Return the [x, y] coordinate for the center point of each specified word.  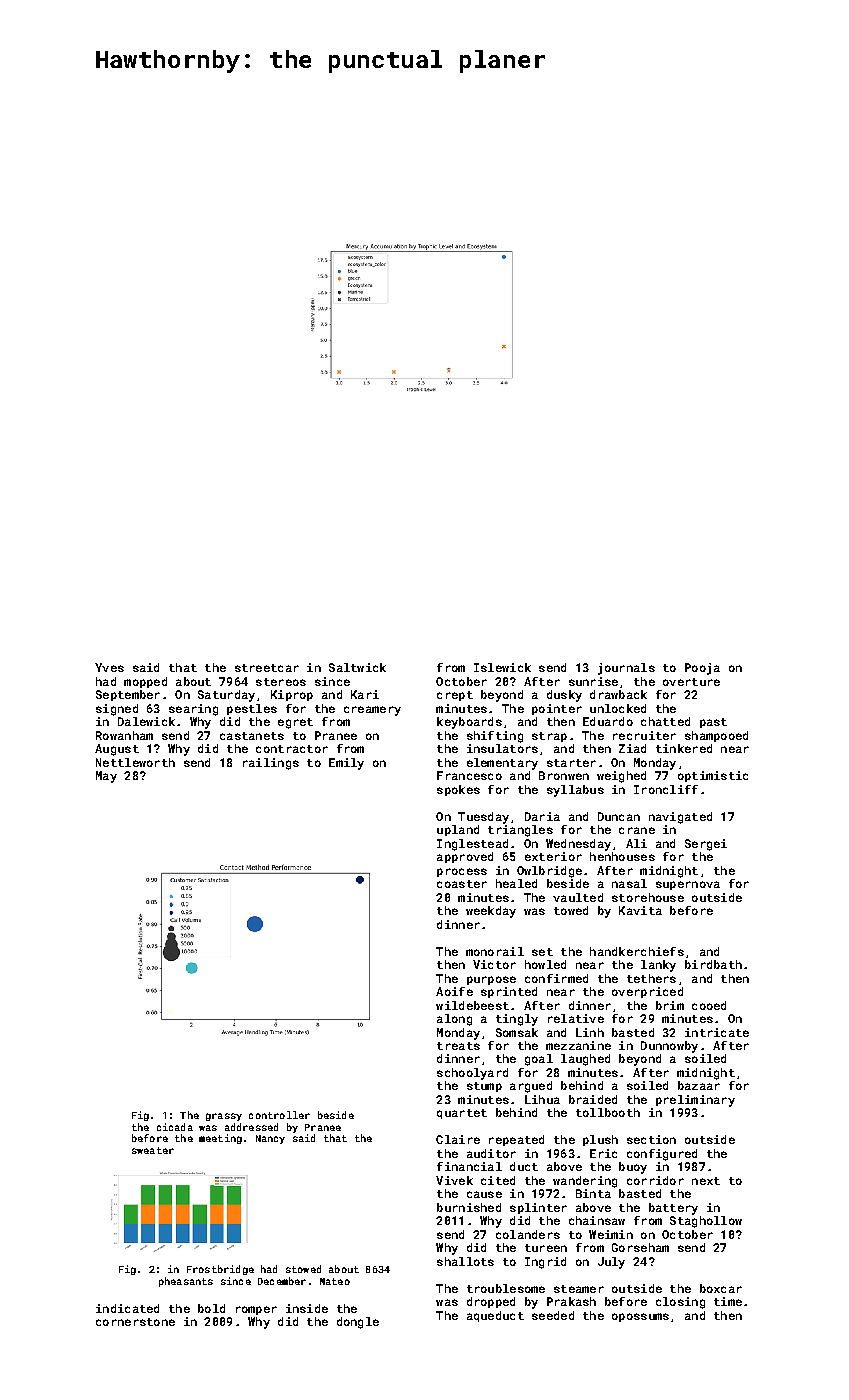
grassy [224, 1117]
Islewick [502, 667]
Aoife [454, 991]
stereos [281, 682]
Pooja [702, 669]
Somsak [517, 1032]
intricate [717, 1032]
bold [211, 1308]
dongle [358, 1323]
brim [670, 1005]
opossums [640, 1317]
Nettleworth [135, 762]
